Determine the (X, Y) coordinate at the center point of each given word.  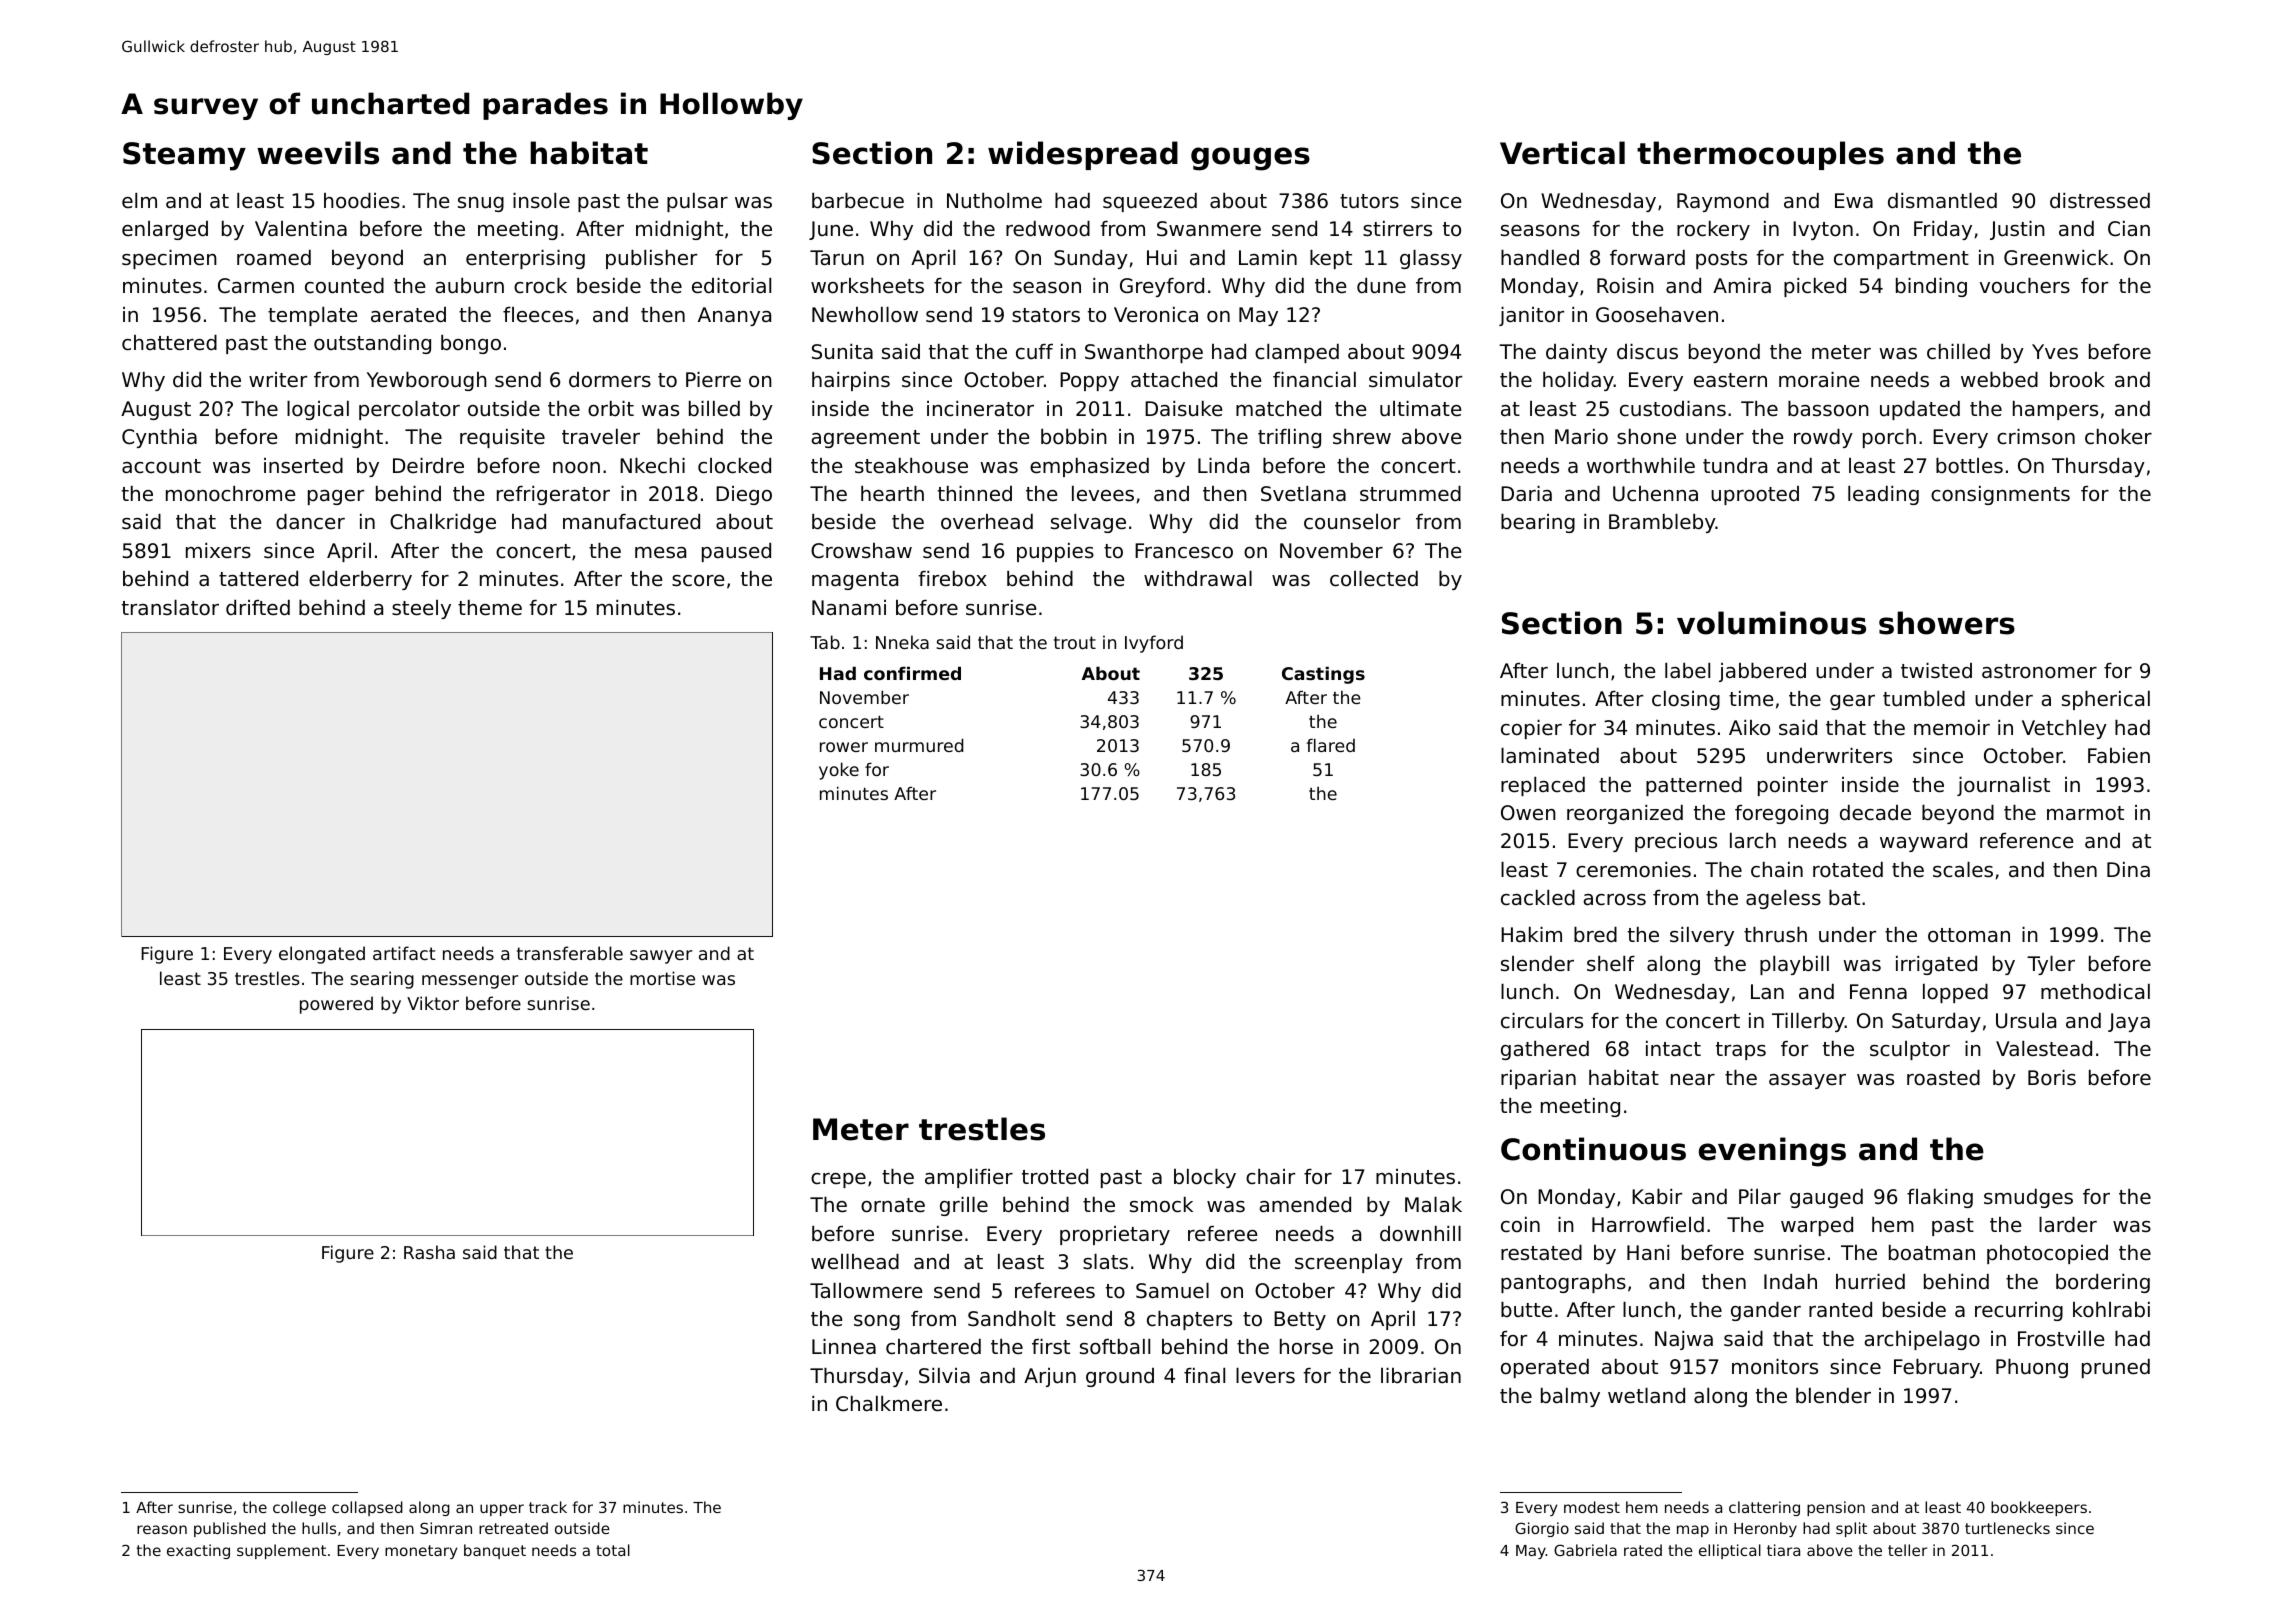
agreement (865, 439)
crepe (838, 1180)
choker (2118, 437)
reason (162, 1529)
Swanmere (1209, 229)
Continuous (1593, 1149)
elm (139, 200)
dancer (310, 522)
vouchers (2025, 286)
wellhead (855, 1262)
